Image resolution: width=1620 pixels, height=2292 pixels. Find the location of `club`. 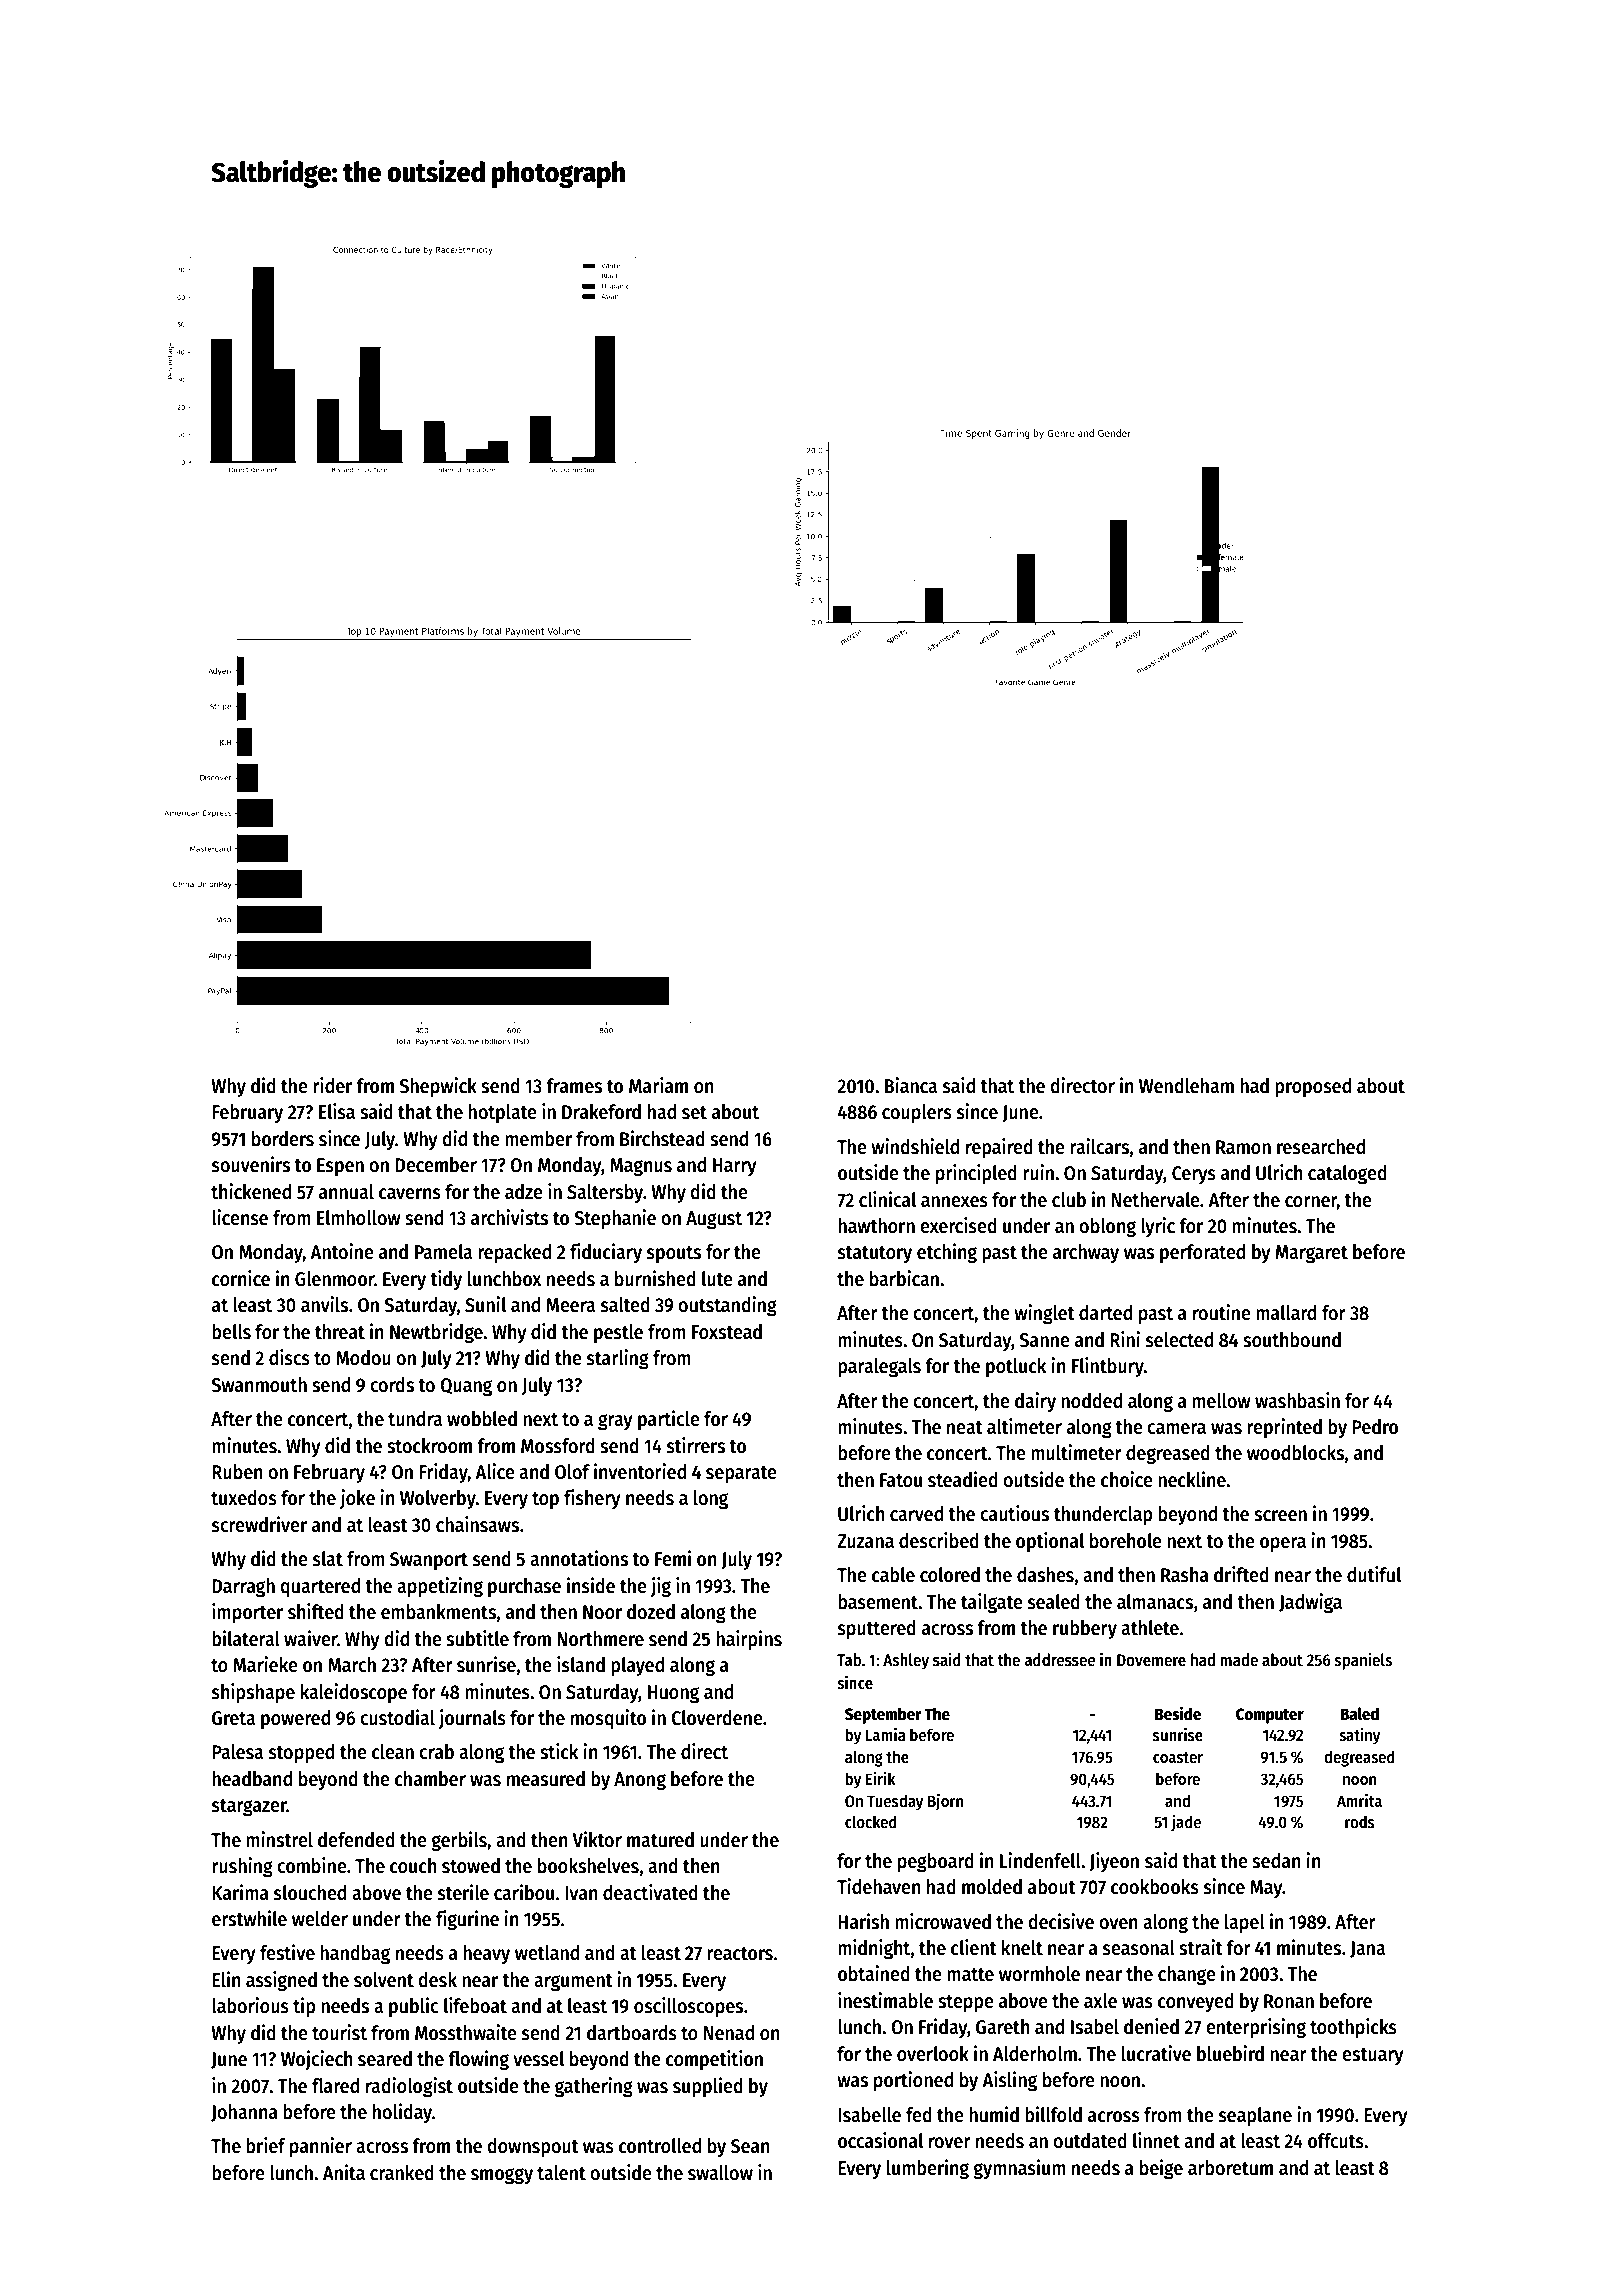

club is located at coordinates (1069, 1200).
